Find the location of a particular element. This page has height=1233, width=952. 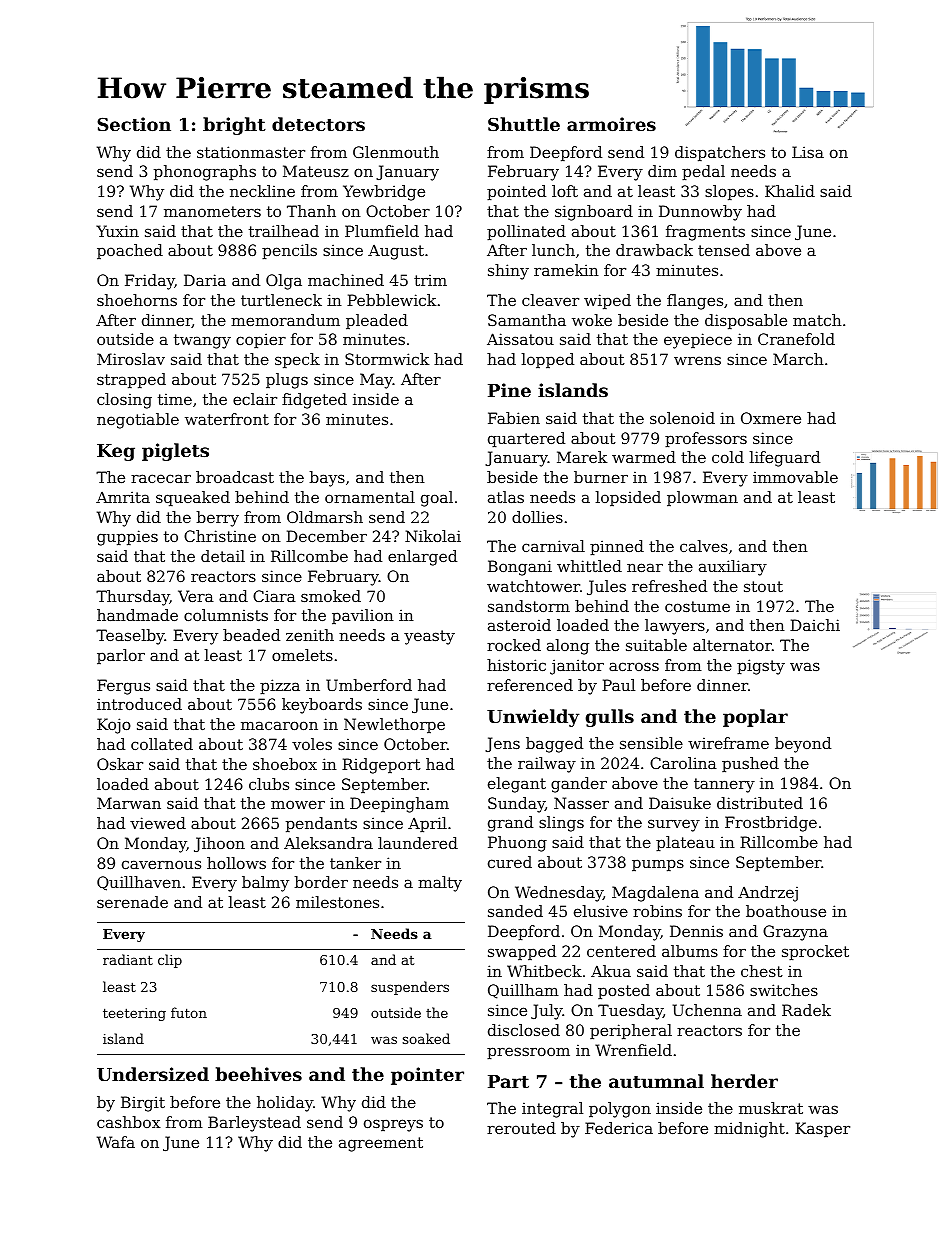

Section is located at coordinates (134, 124).
